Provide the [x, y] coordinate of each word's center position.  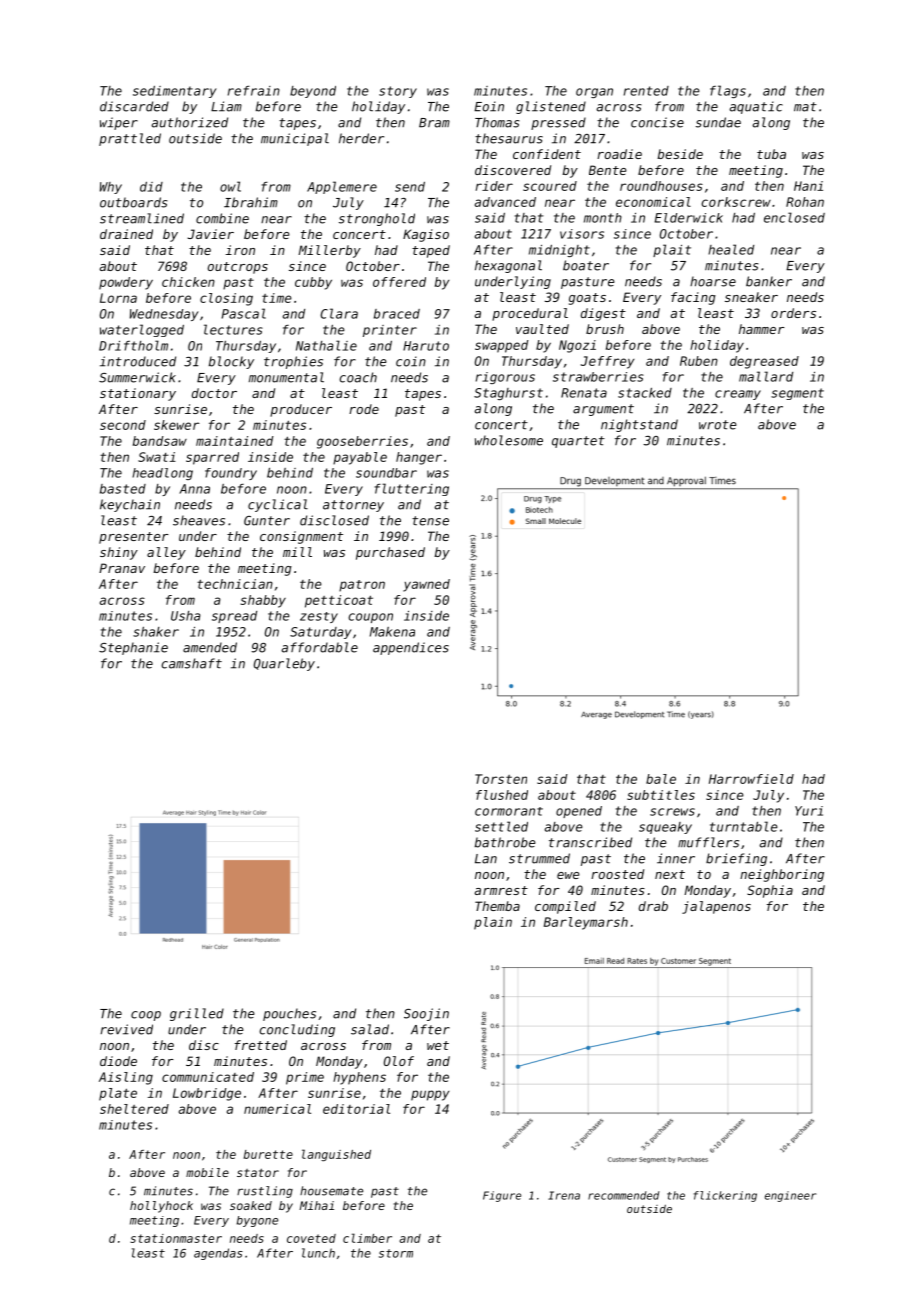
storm [396, 1253]
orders [793, 313]
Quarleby [284, 664]
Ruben [699, 361]
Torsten [501, 779]
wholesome [509, 440]
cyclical [278, 505]
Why [111, 188]
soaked [251, 1205]
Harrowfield [751, 779]
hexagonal [508, 266]
